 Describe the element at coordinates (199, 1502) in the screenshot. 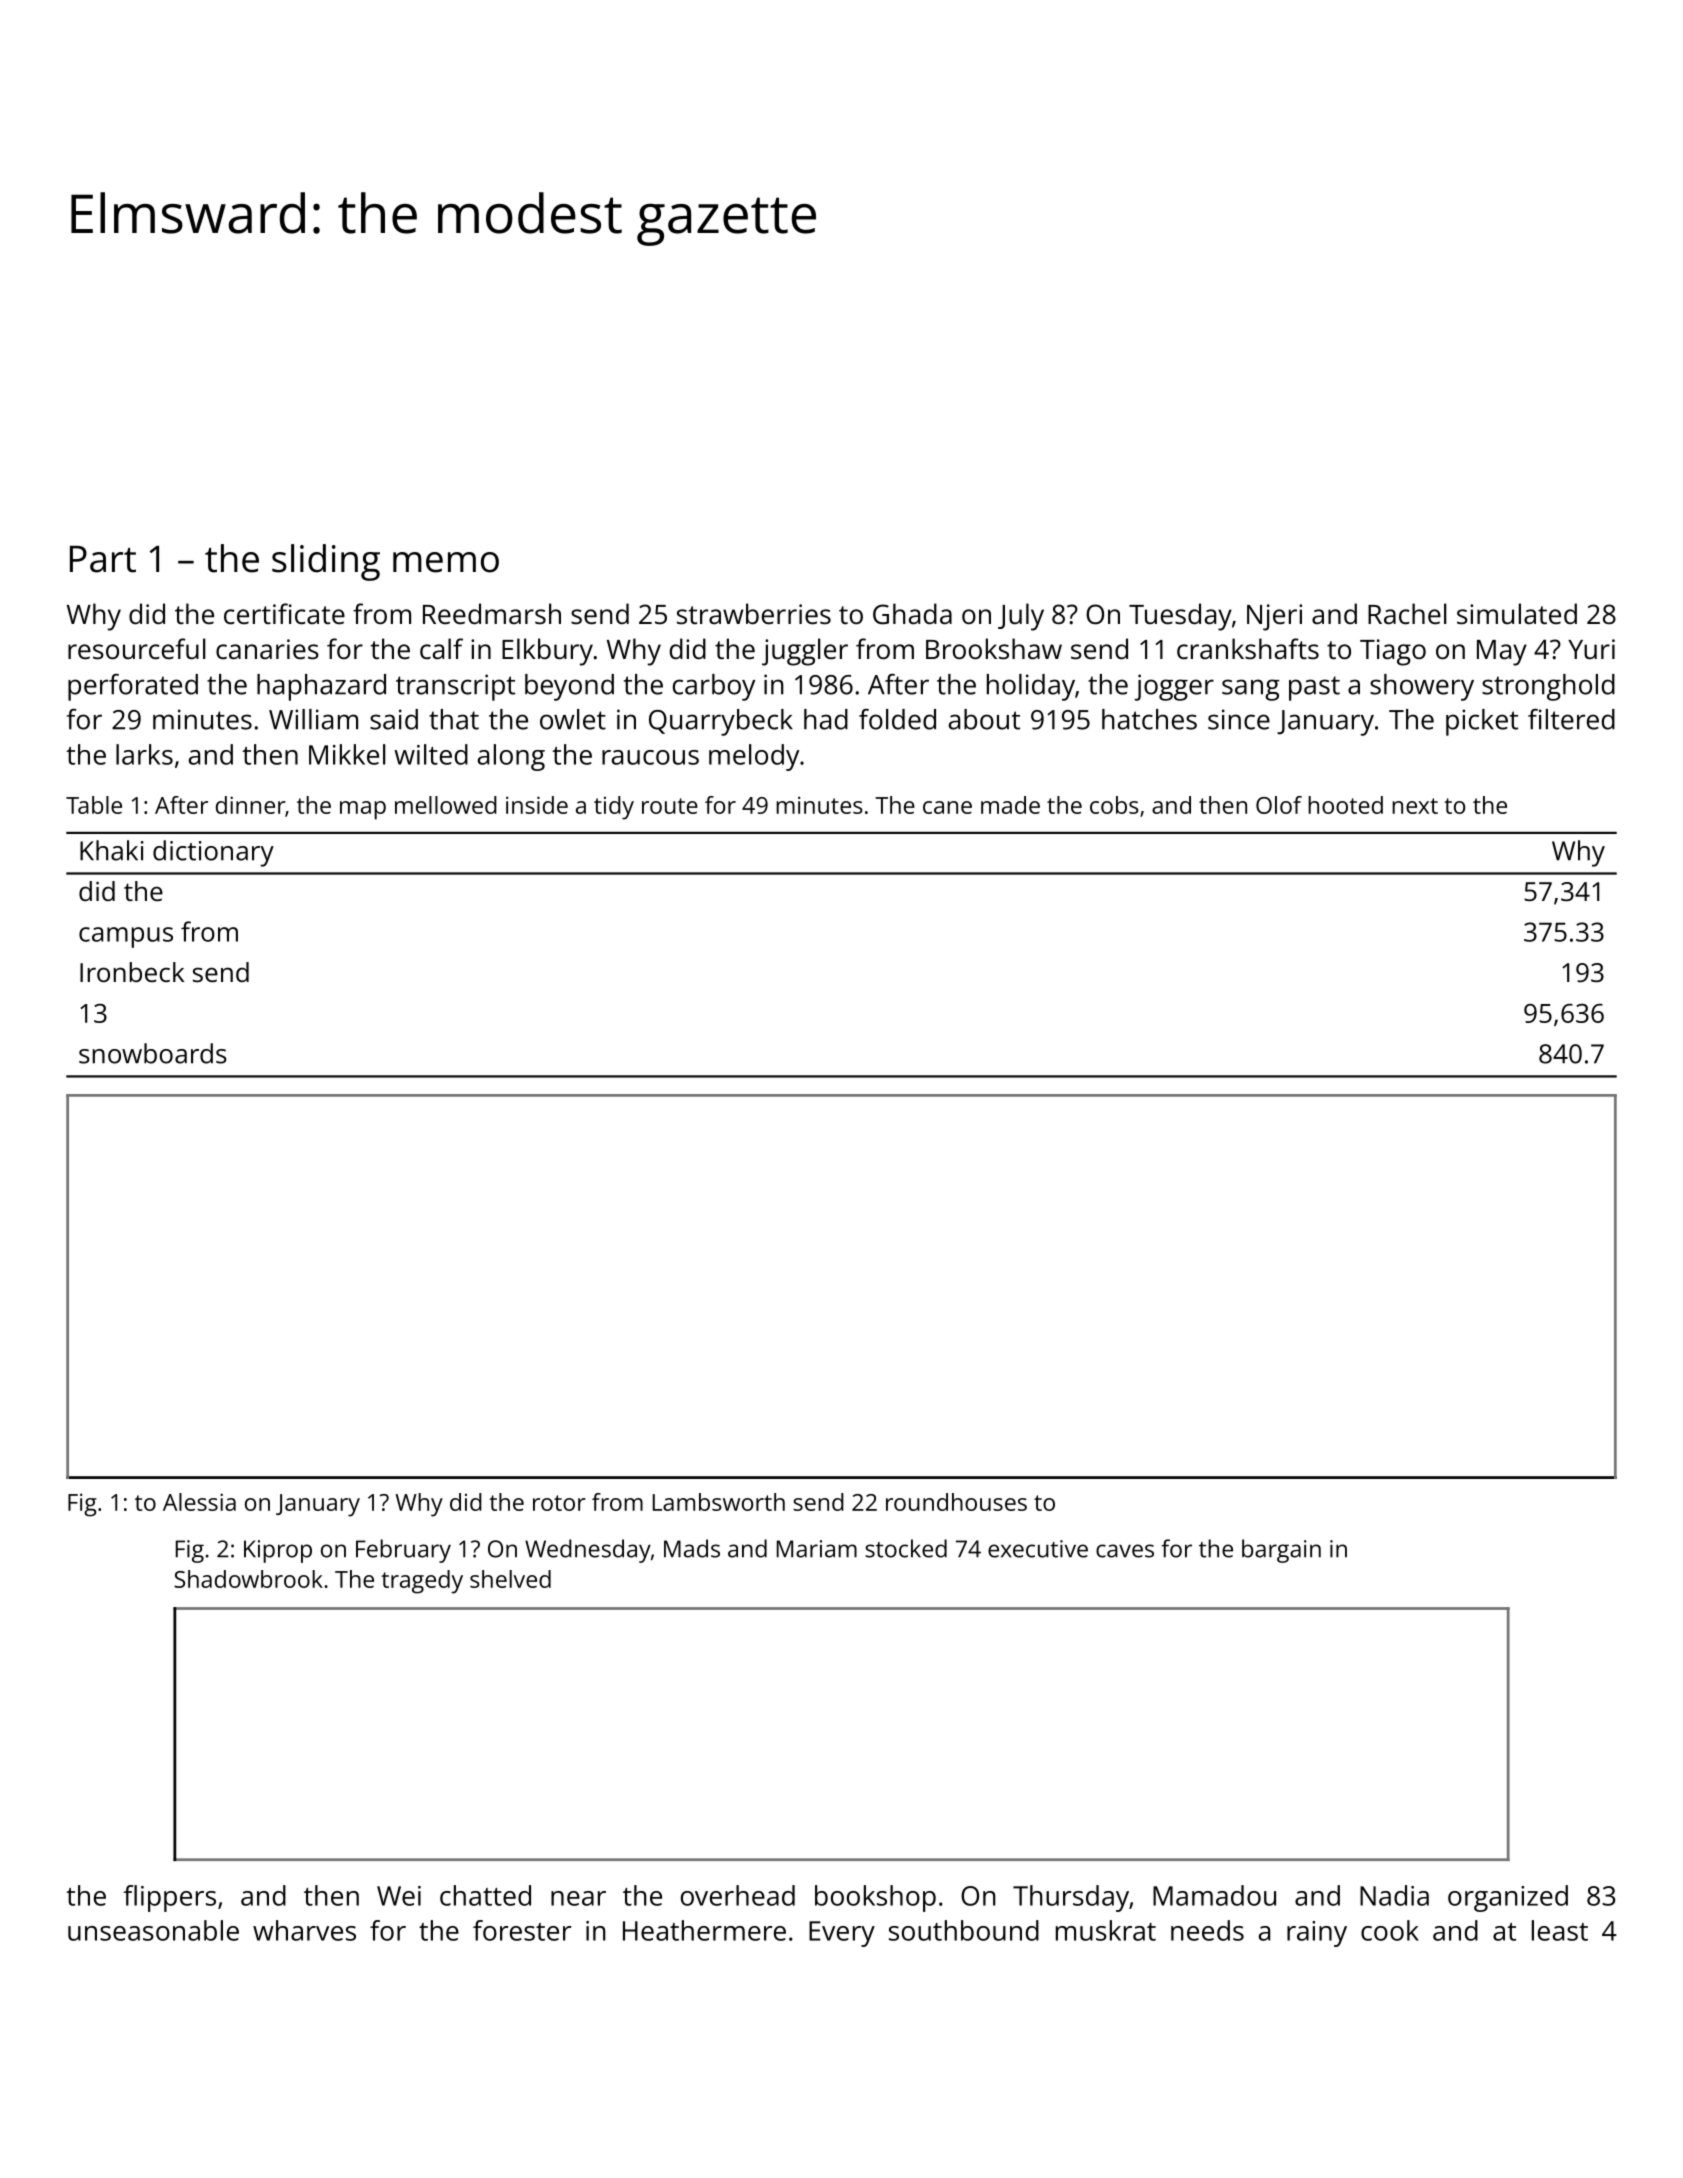

I see `Alessia` at that location.
